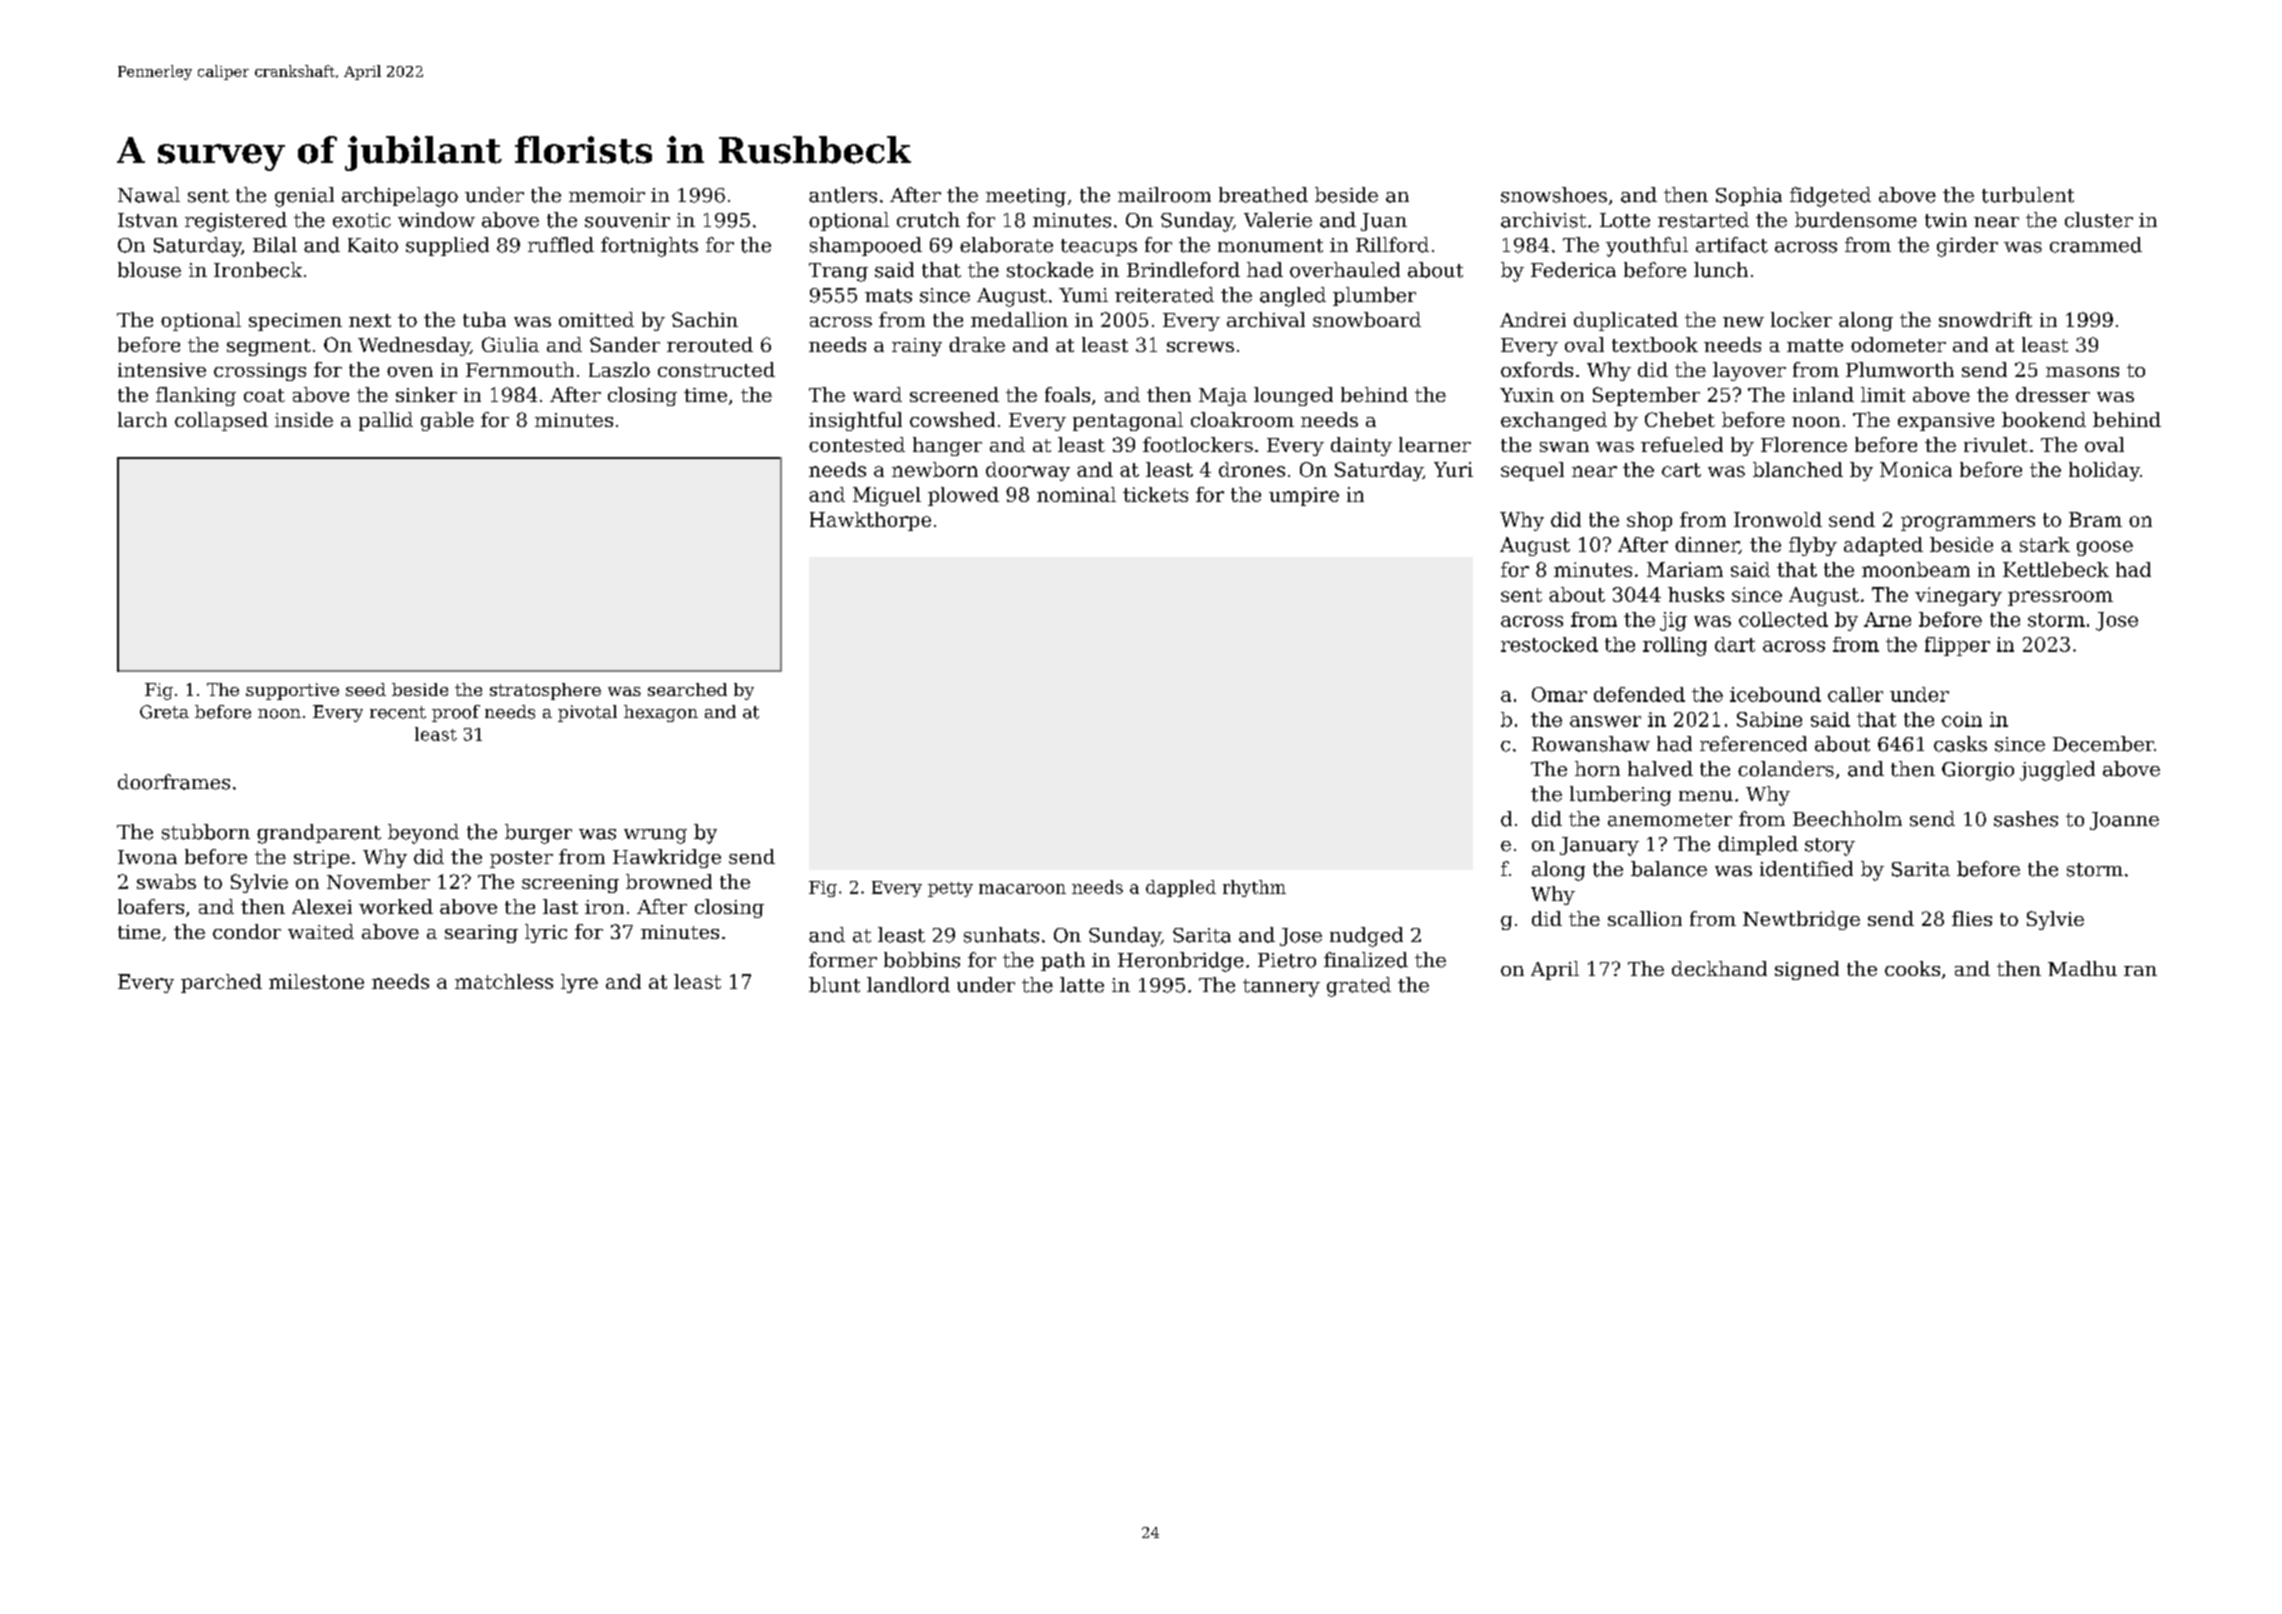 This screenshot has height=1614, width=2282. Describe the element at coordinates (2060, 598) in the screenshot. I see `pressroom` at that location.
